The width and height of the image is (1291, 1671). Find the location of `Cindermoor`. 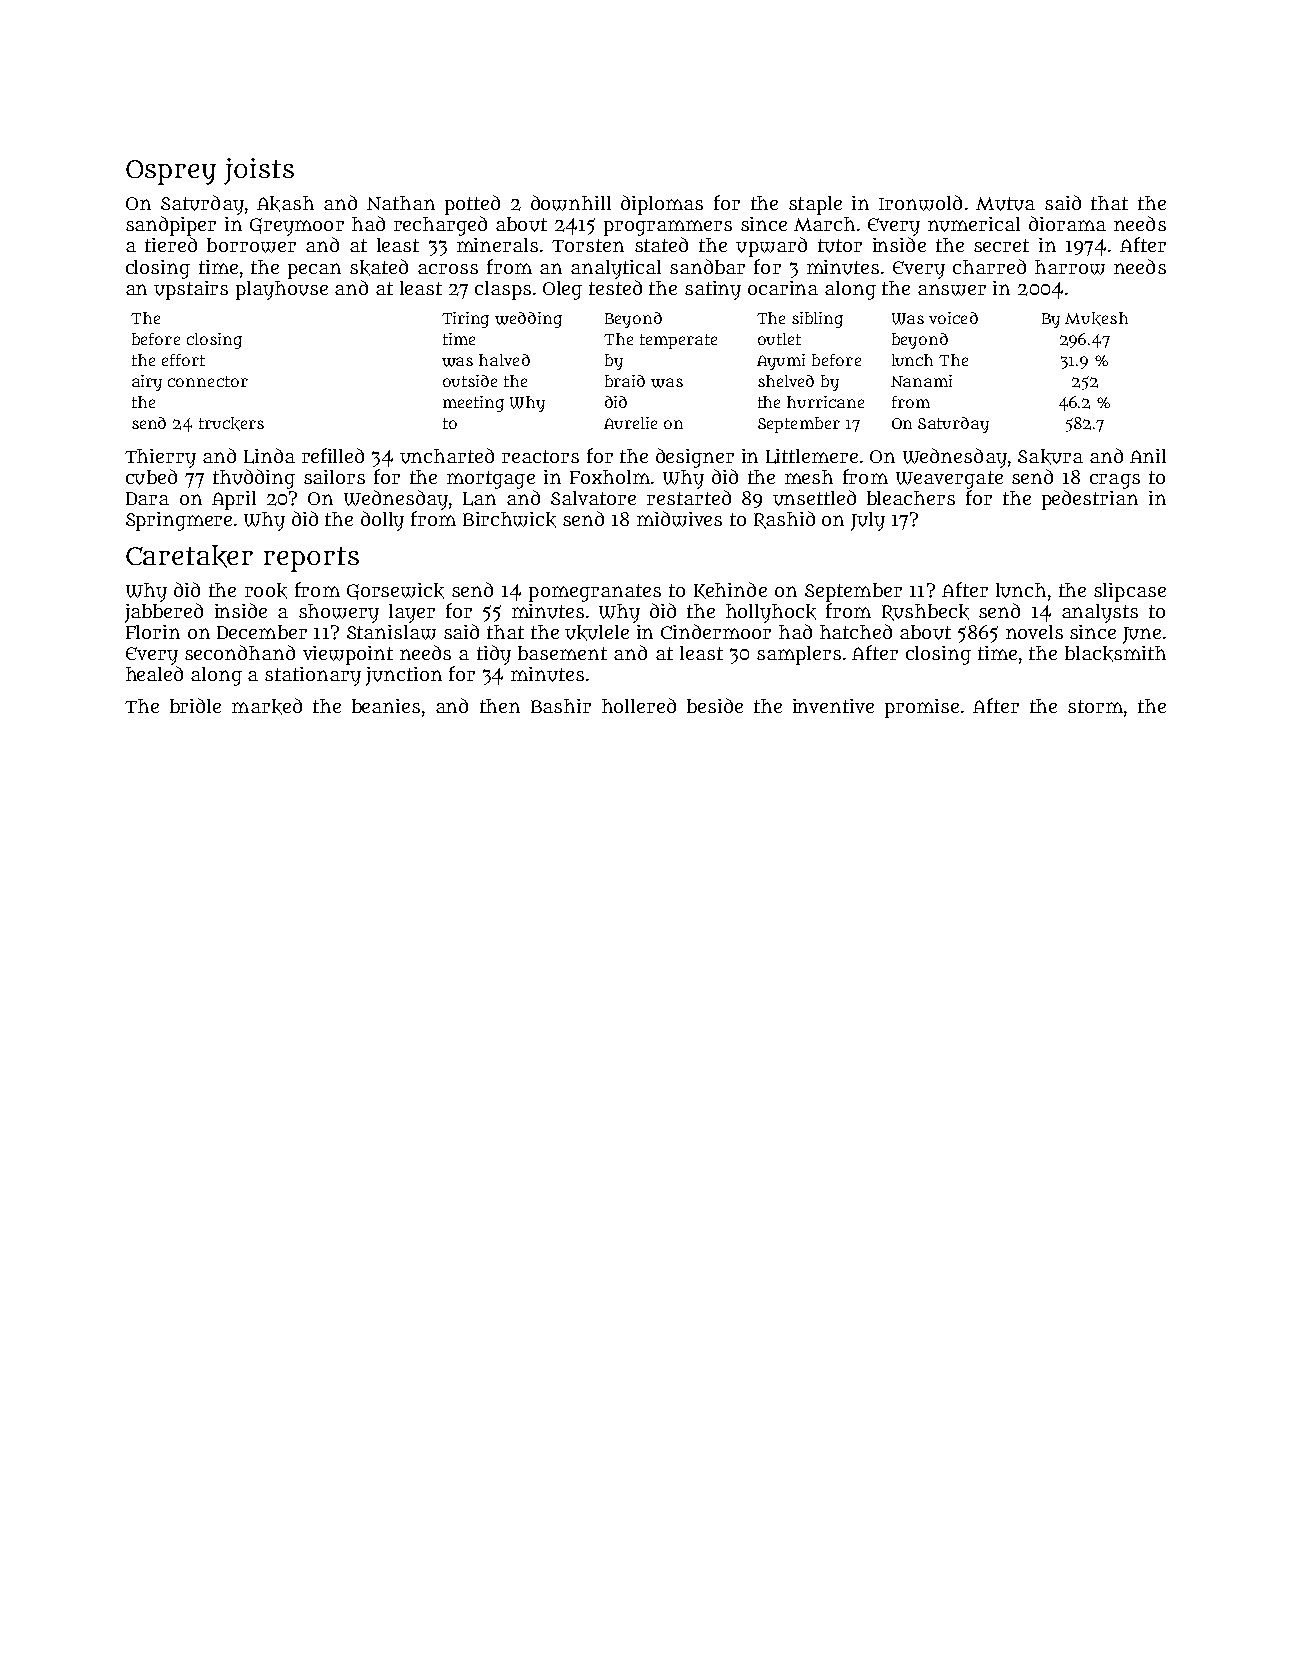

Cindermoor is located at coordinates (716, 631).
